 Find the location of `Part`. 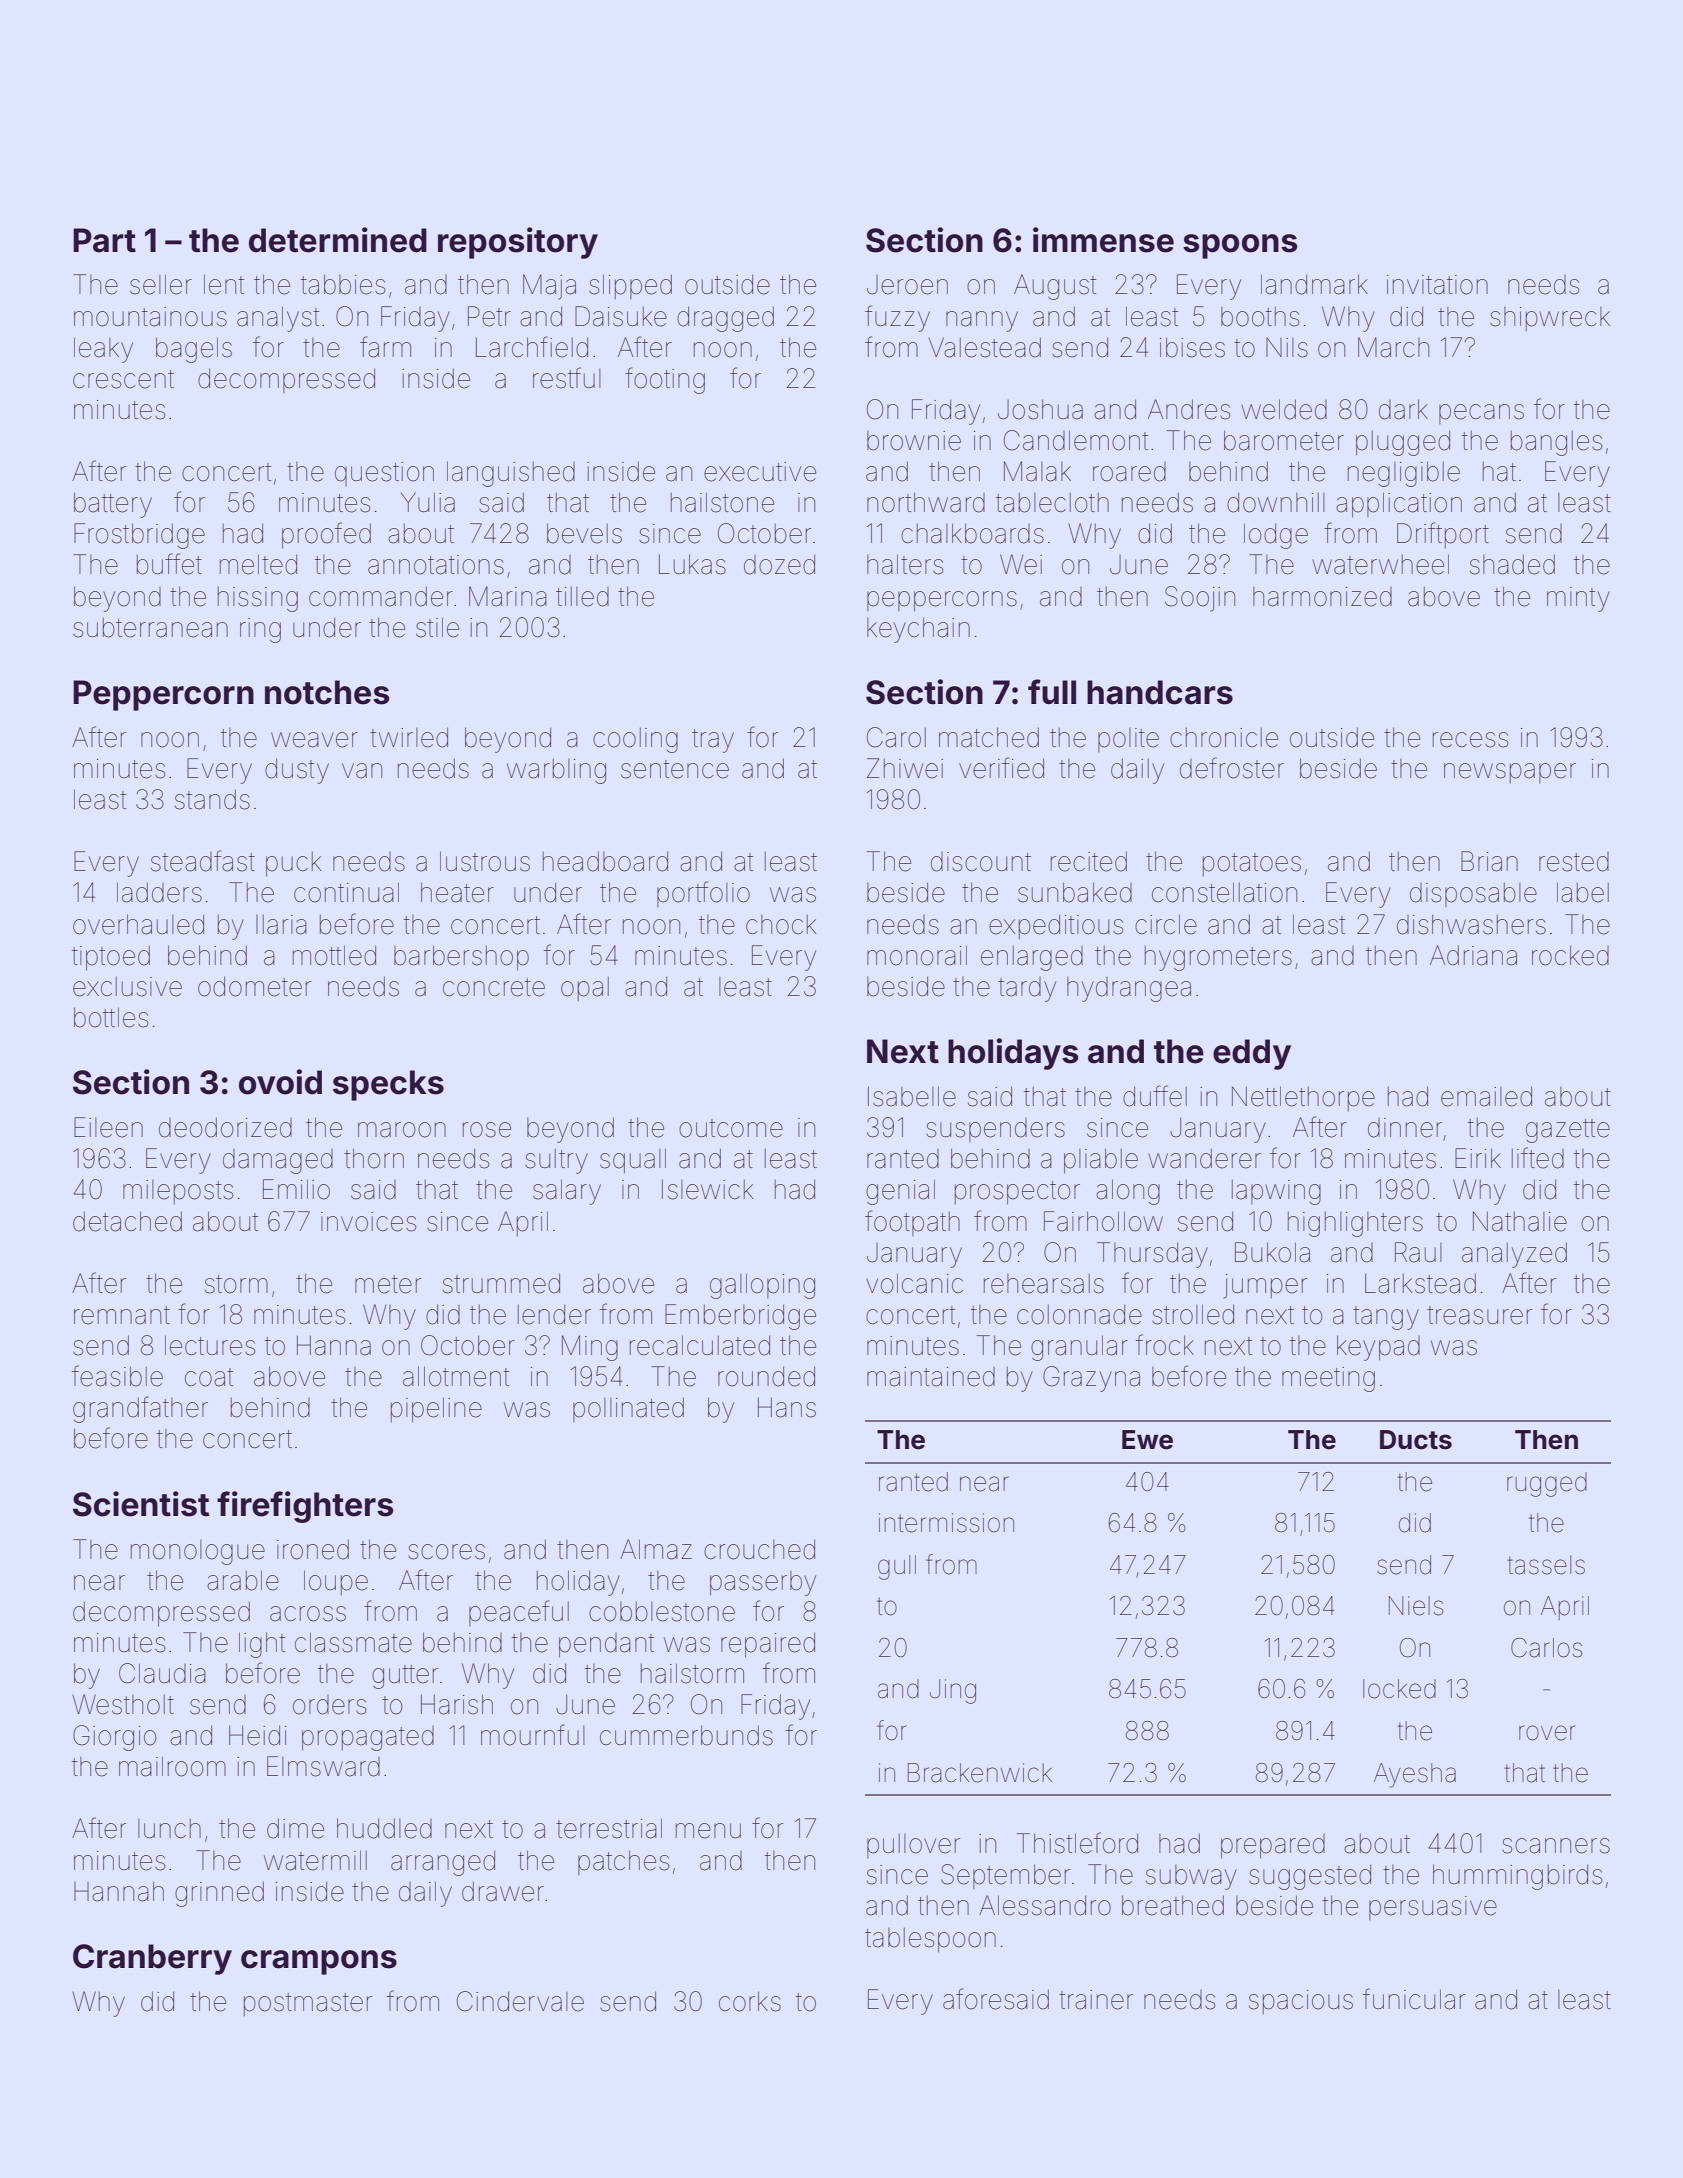

Part is located at coordinates (104, 240).
